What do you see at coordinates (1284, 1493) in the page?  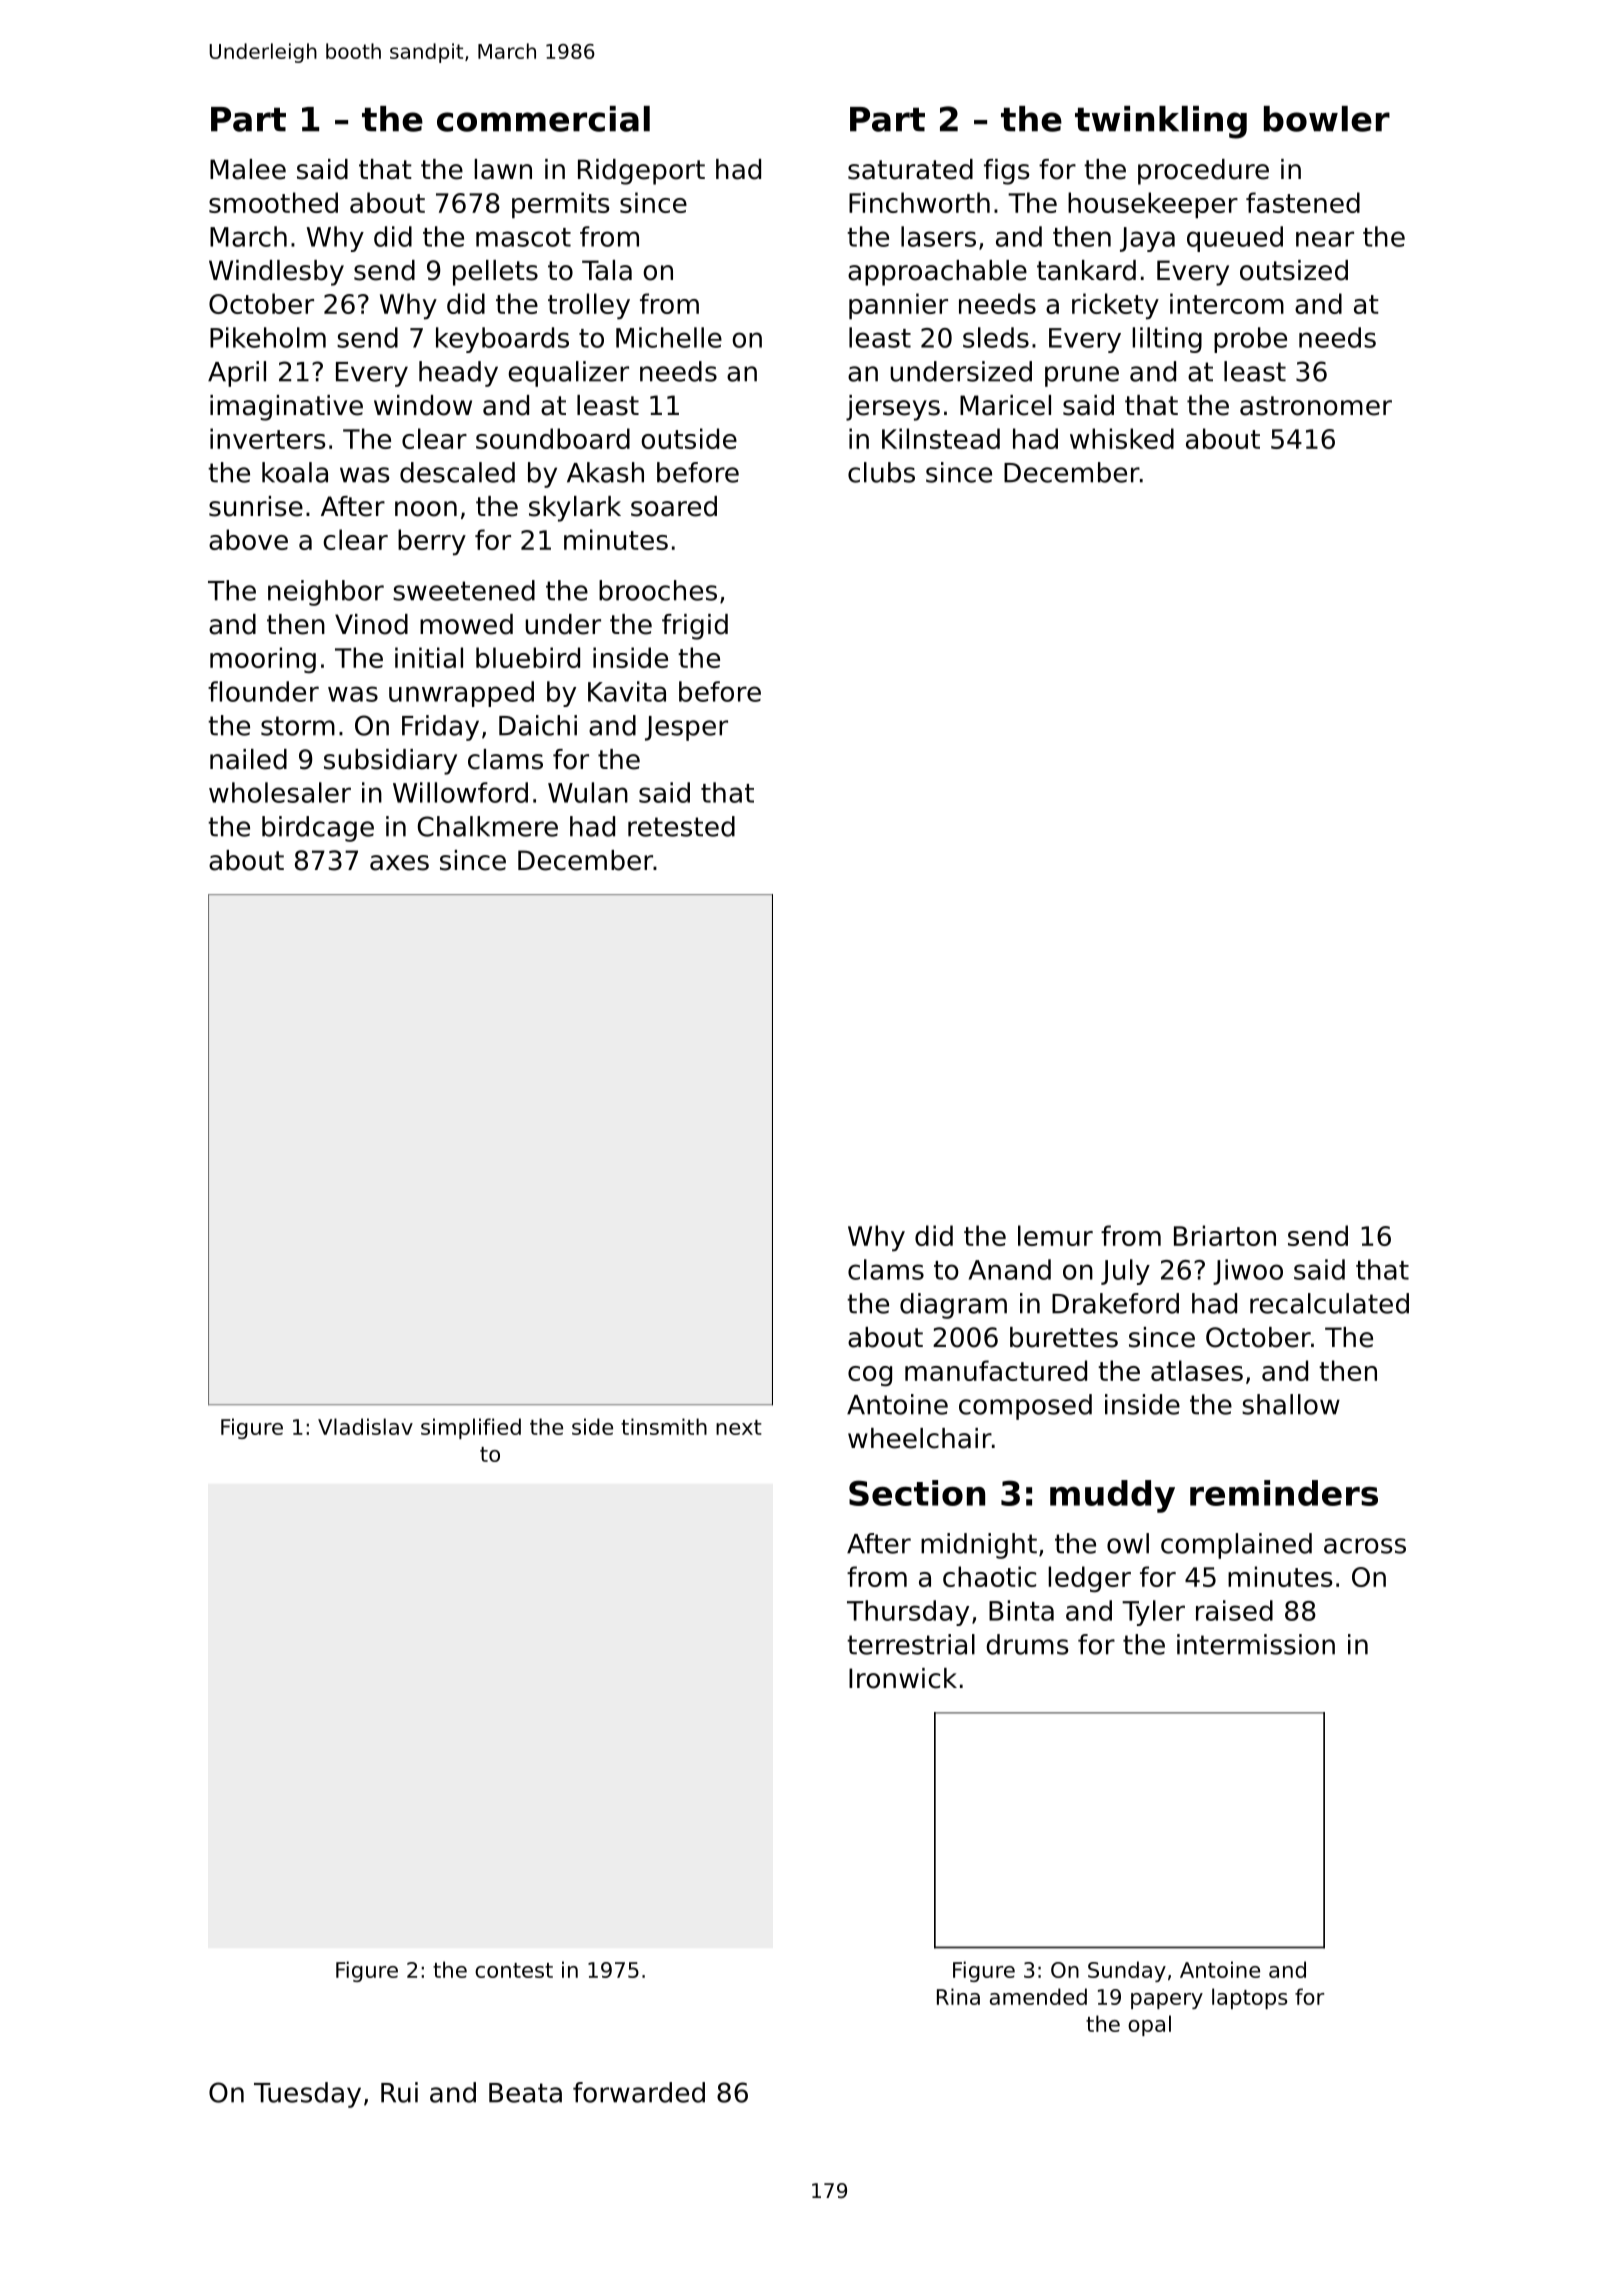 I see `reminders` at bounding box center [1284, 1493].
